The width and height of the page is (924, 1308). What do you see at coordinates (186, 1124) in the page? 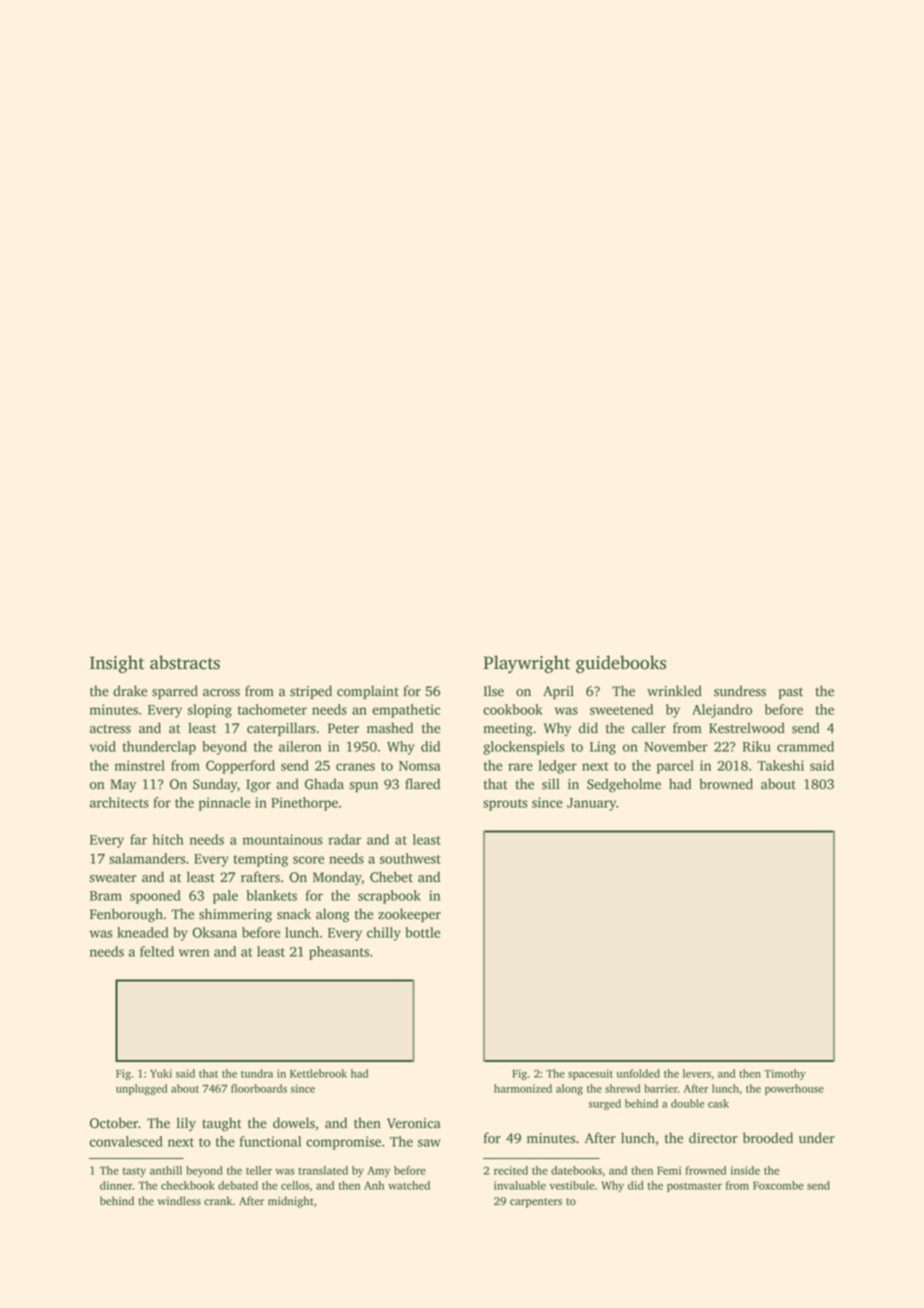
I see `lily` at bounding box center [186, 1124].
